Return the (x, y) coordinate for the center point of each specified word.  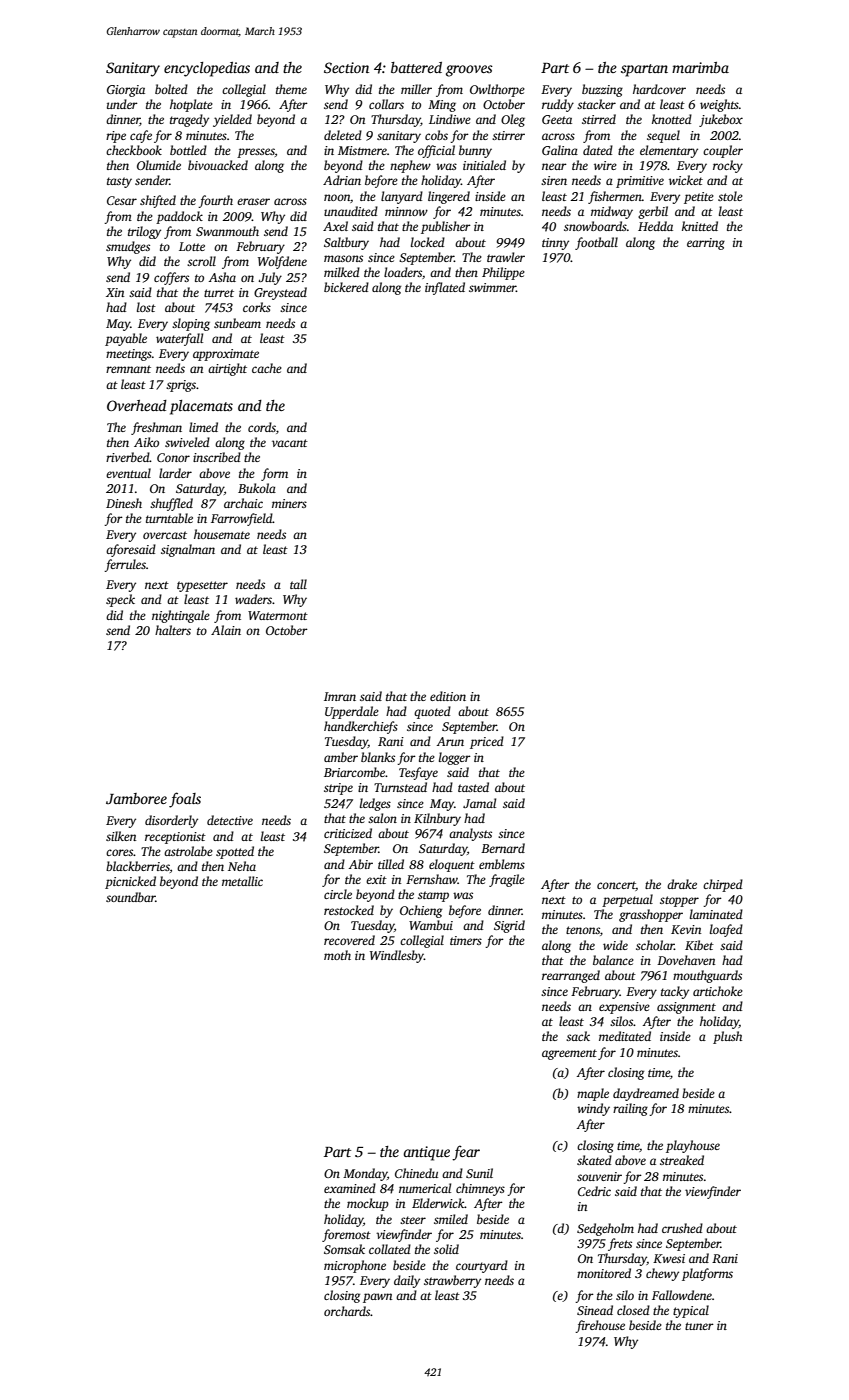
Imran (340, 696)
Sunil (479, 1173)
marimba (700, 67)
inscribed (217, 457)
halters (173, 630)
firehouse (600, 1326)
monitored (604, 1273)
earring (706, 244)
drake (682, 884)
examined (350, 1188)
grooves (469, 71)
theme (291, 89)
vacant (290, 443)
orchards (347, 1311)
